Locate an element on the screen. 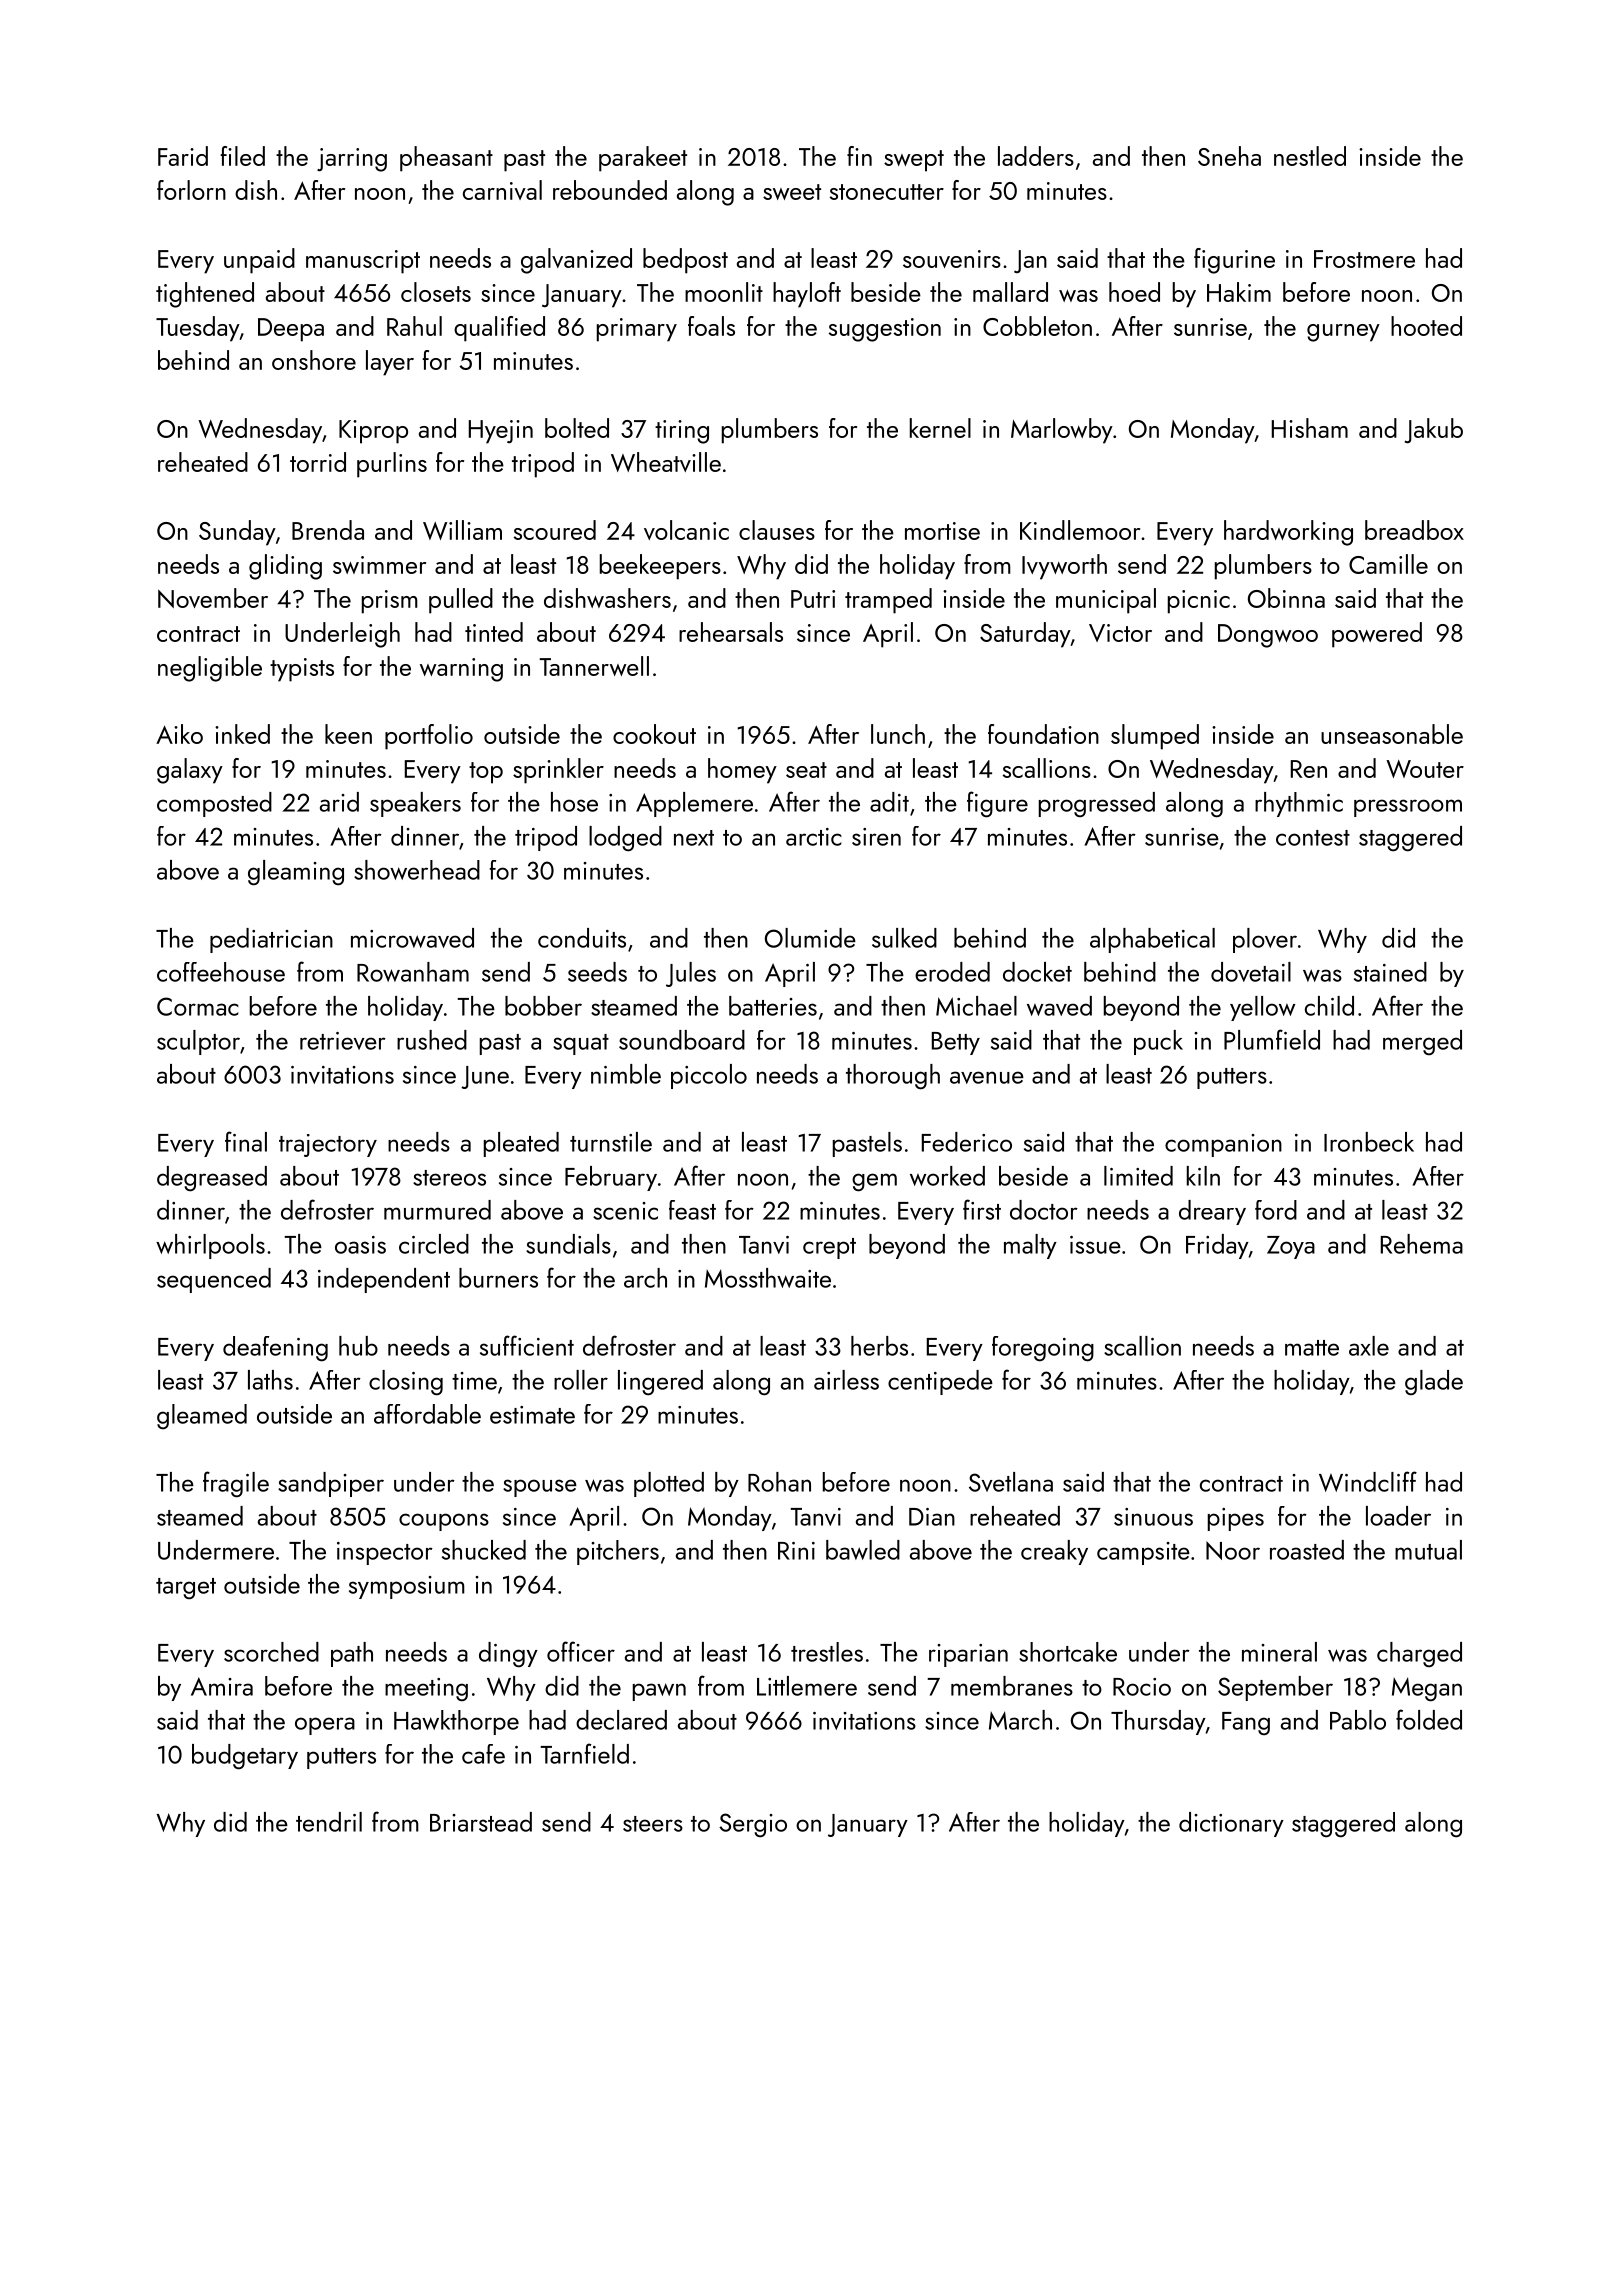  crept is located at coordinates (829, 1248).
